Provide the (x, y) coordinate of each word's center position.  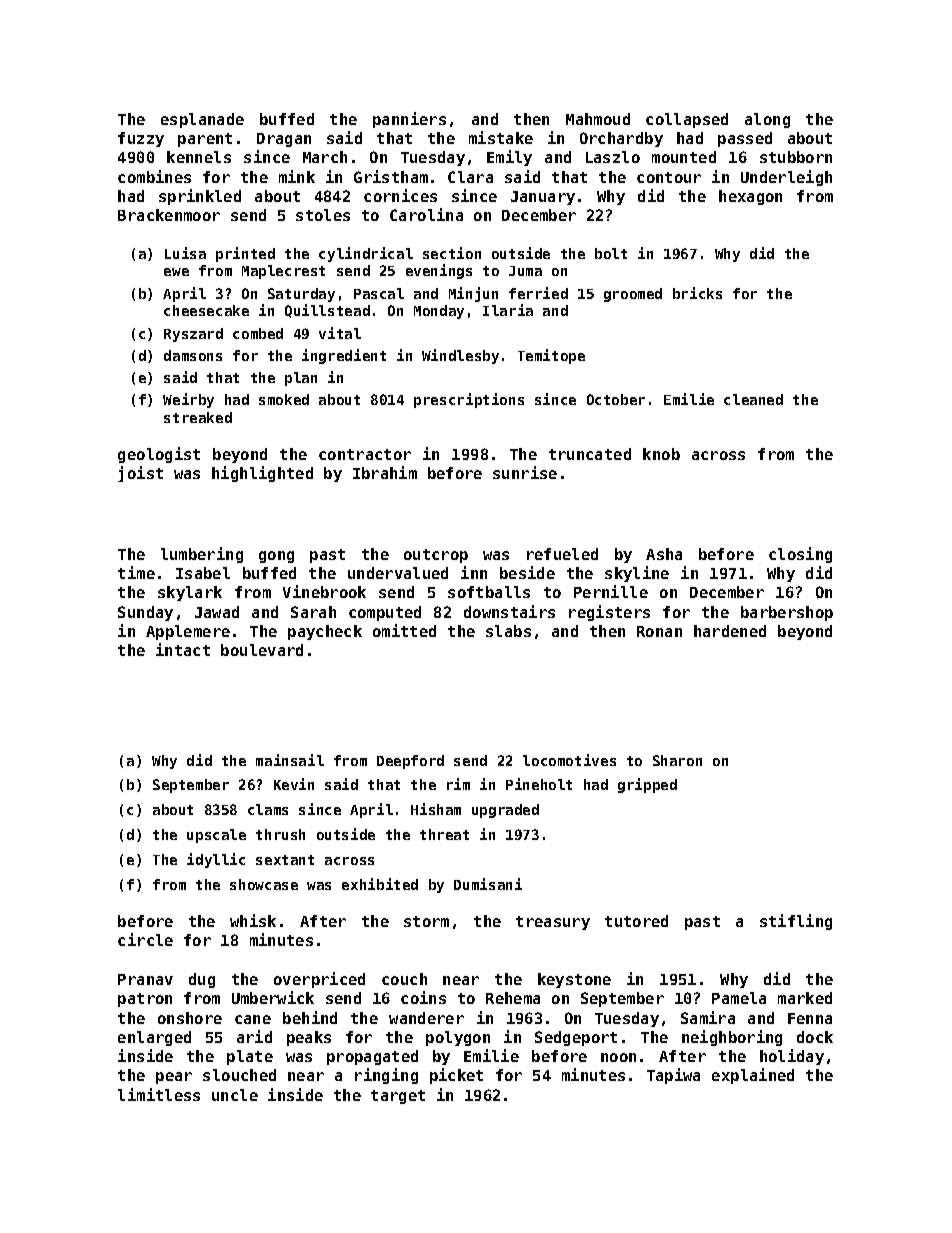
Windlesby (460, 356)
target (398, 1097)
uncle (235, 1095)
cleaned (753, 399)
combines (154, 176)
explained (753, 1076)
